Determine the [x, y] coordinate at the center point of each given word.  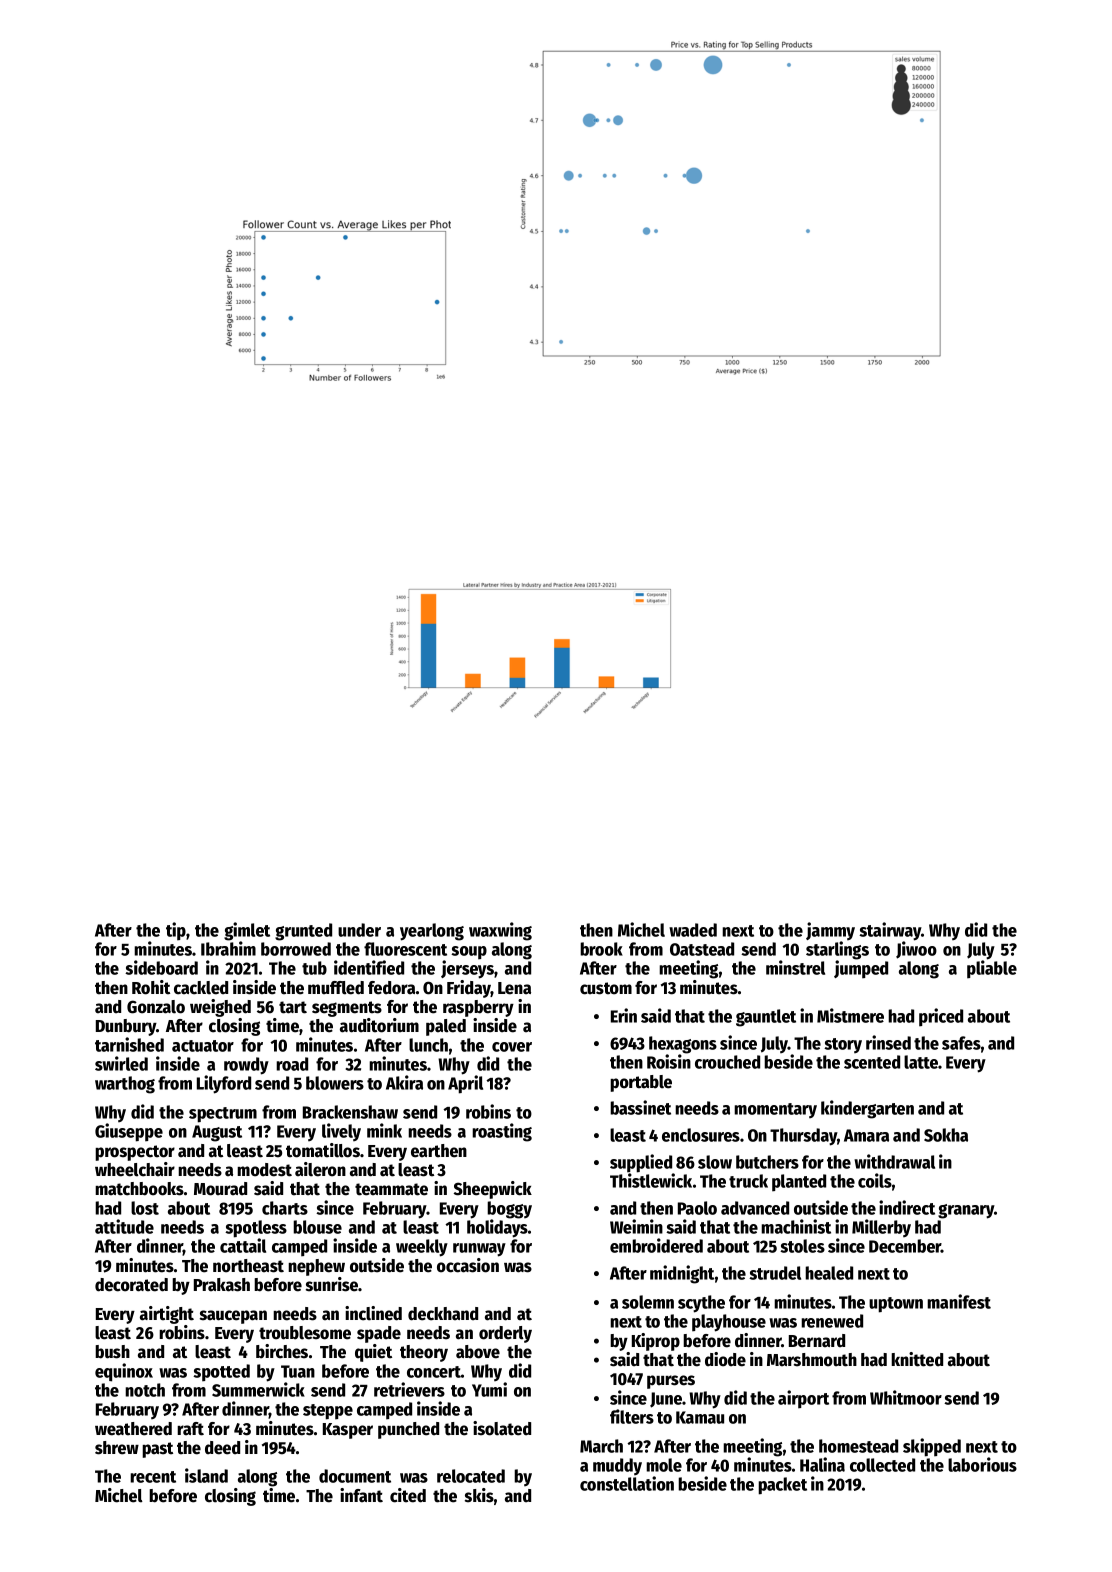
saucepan [233, 1317]
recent [153, 1477]
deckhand [443, 1314]
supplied [641, 1163]
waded [693, 930]
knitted [917, 1359]
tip [176, 931]
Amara [866, 1135]
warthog [125, 1085]
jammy [830, 931]
